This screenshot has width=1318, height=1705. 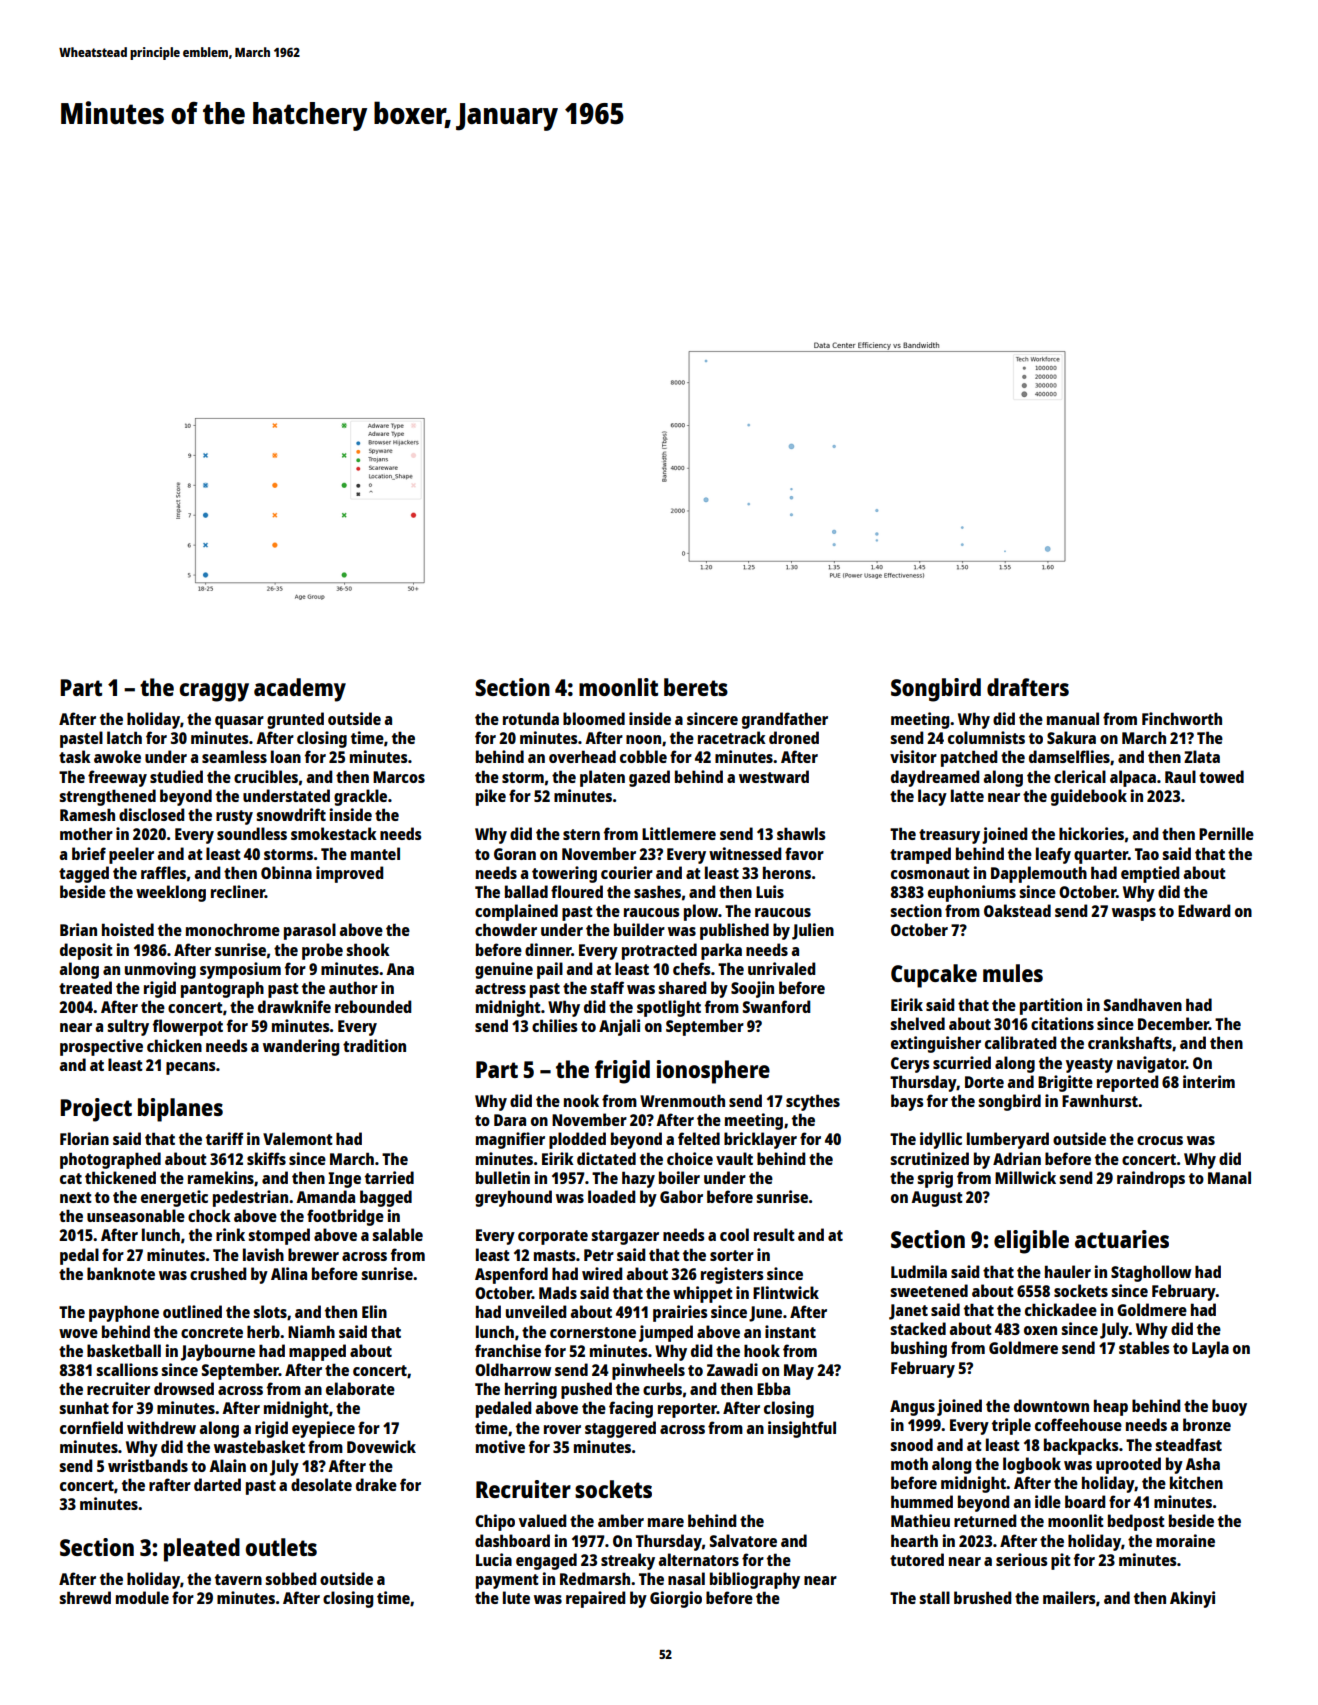 I want to click on patched, so click(x=969, y=758).
